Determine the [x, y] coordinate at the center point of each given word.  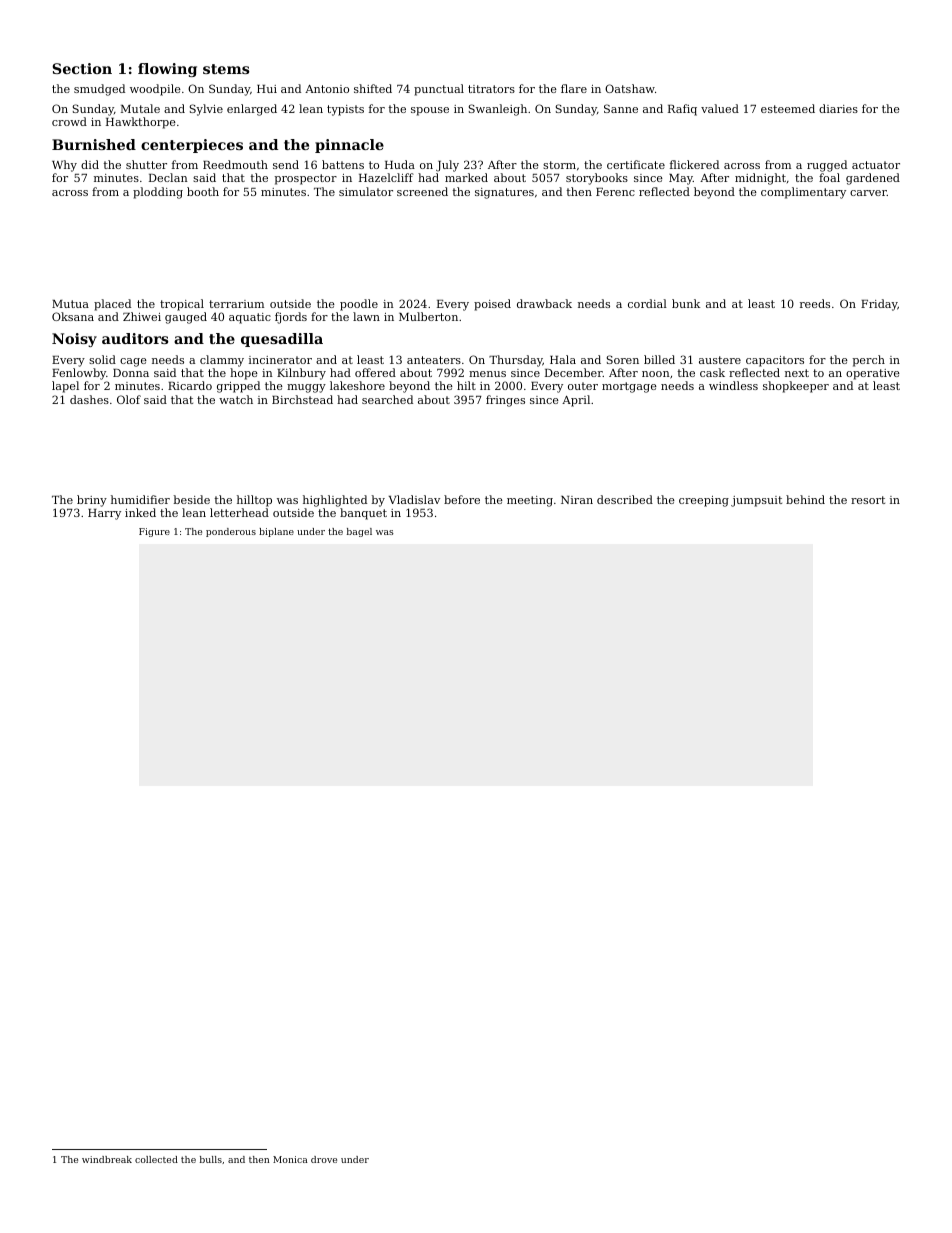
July [447, 166]
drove [324, 1159]
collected [156, 1159]
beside [192, 499]
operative [873, 374]
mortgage [629, 387]
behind [805, 499]
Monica [290, 1159]
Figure [154, 532]
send [286, 164]
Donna [131, 373]
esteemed [788, 108]
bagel [359, 532]
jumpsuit [756, 501]
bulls [211, 1159]
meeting [530, 501]
